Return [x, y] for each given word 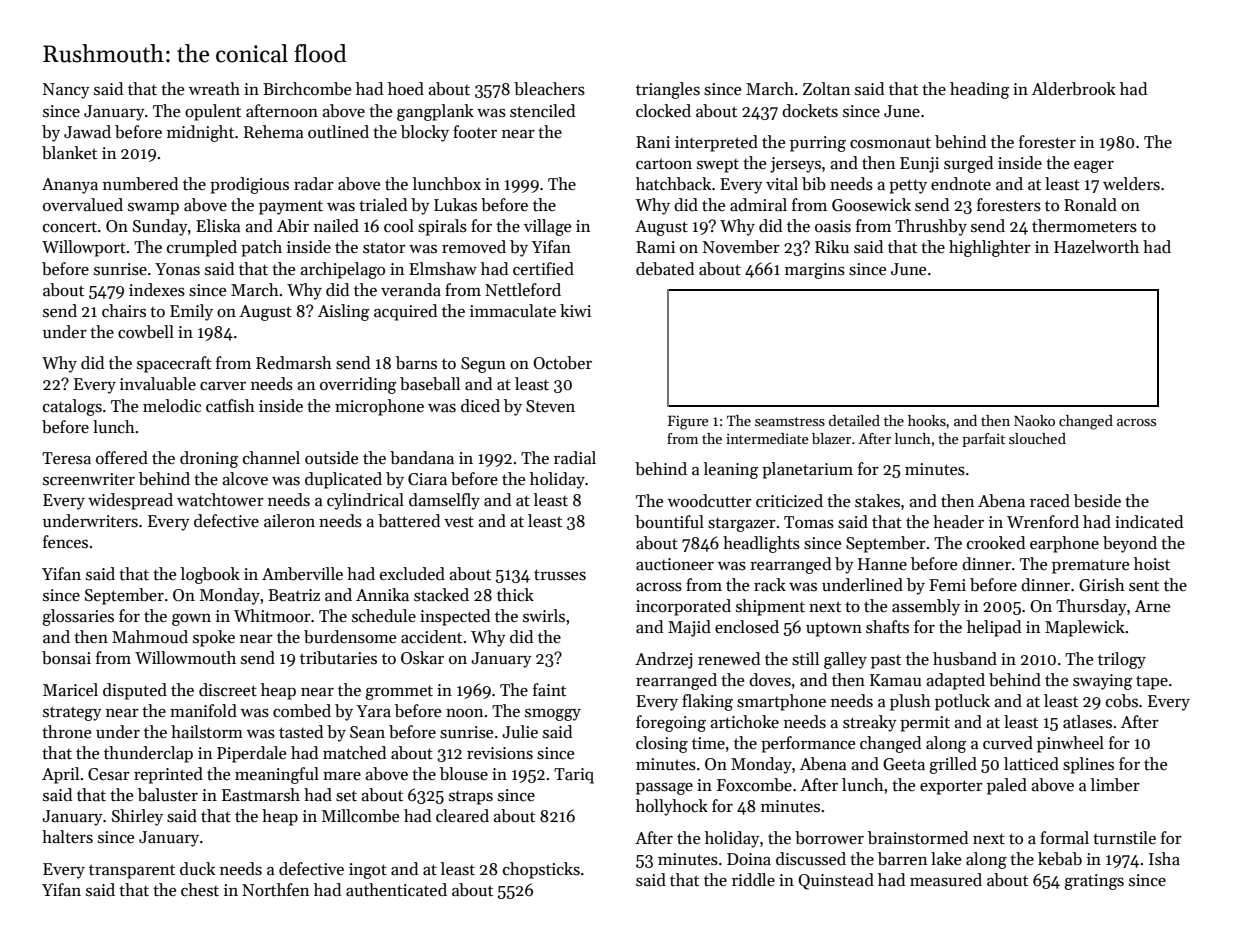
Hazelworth [1096, 247]
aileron [289, 521]
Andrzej [663, 660]
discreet [228, 690]
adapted [955, 681]
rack [770, 584]
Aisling [343, 312]
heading [979, 90]
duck [197, 869]
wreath [214, 89]
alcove [245, 479]
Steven [550, 406]
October [562, 363]
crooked [996, 543]
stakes [877, 501]
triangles [668, 90]
